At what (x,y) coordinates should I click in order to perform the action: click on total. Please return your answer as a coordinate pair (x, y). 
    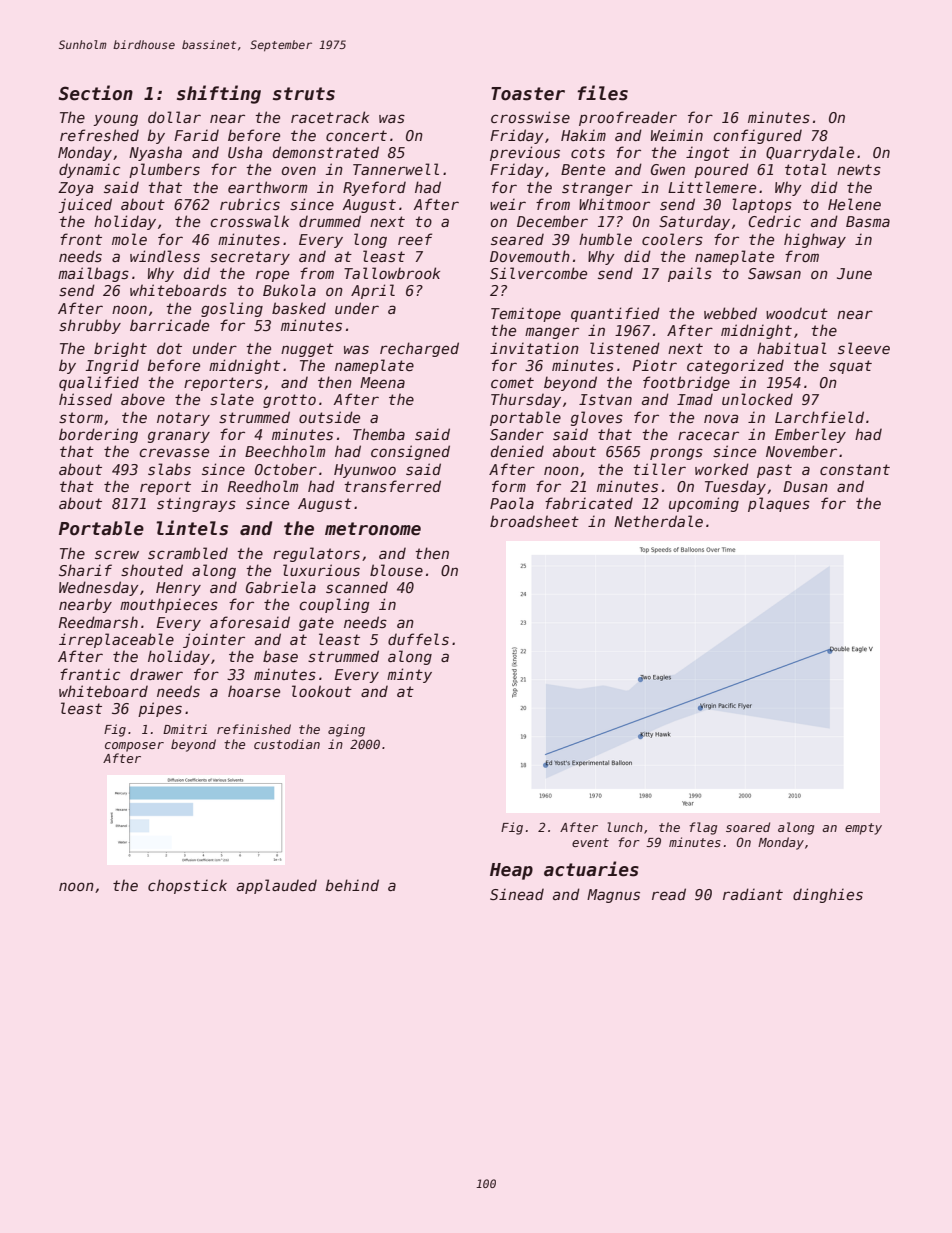
    Looking at the image, I should click on (806, 169).
